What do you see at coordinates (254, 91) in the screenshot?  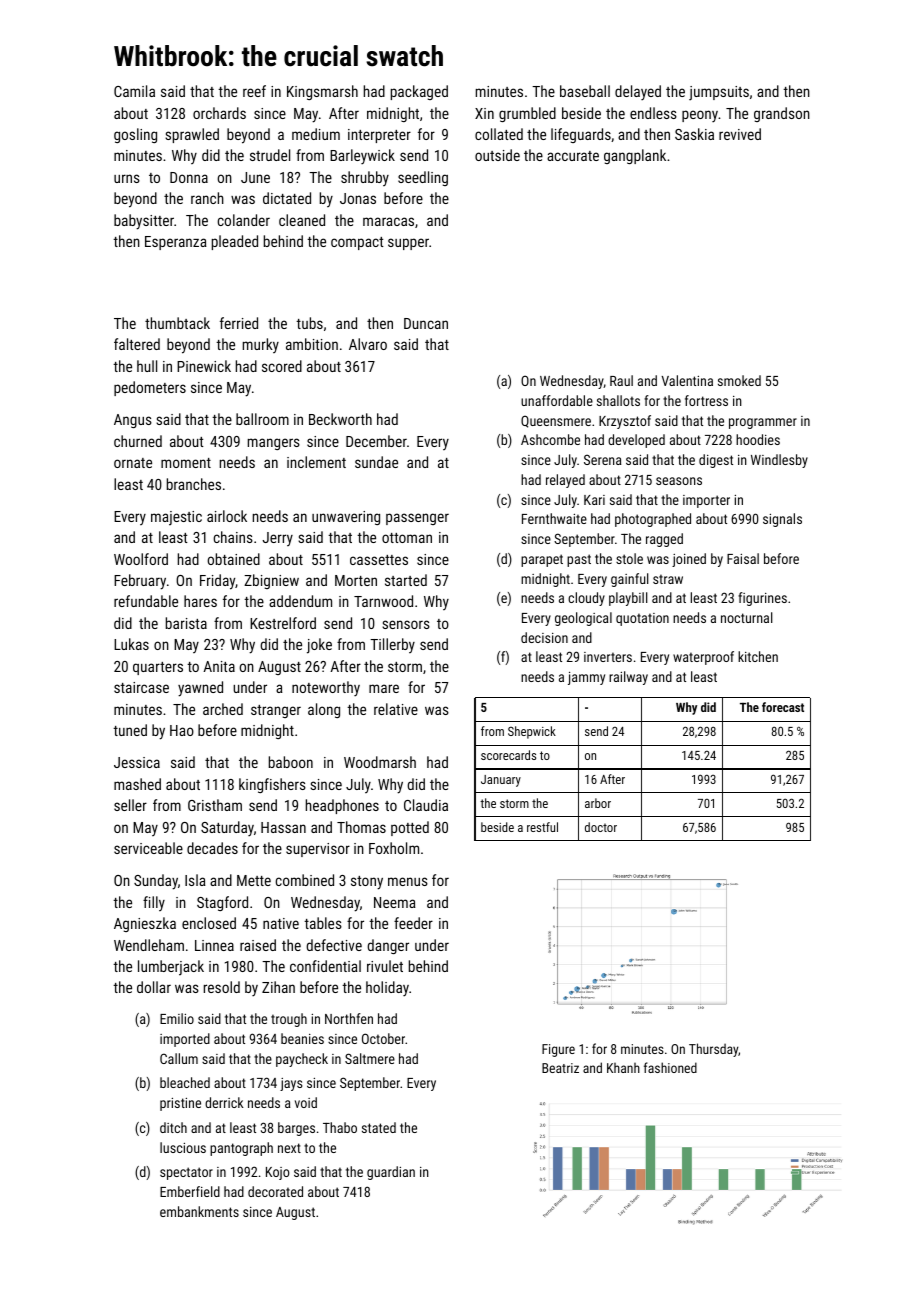 I see `reef` at bounding box center [254, 91].
